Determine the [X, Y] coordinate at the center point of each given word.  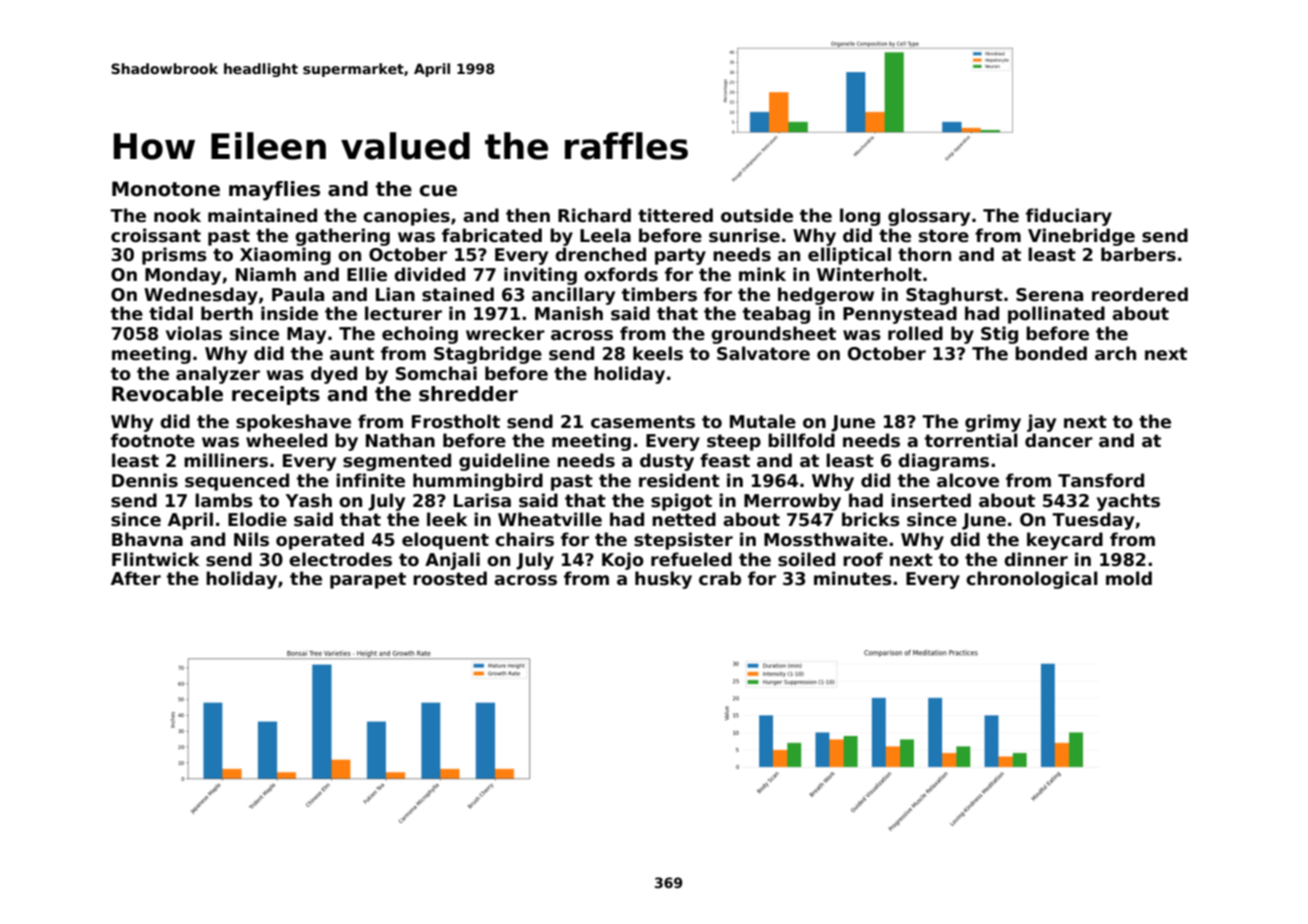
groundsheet [773, 335]
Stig [999, 335]
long [860, 217]
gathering [342, 237]
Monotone [166, 189]
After [136, 578]
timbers [659, 294]
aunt [352, 354]
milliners [226, 460]
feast [725, 460]
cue [438, 191]
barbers [1138, 254]
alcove [968, 480]
